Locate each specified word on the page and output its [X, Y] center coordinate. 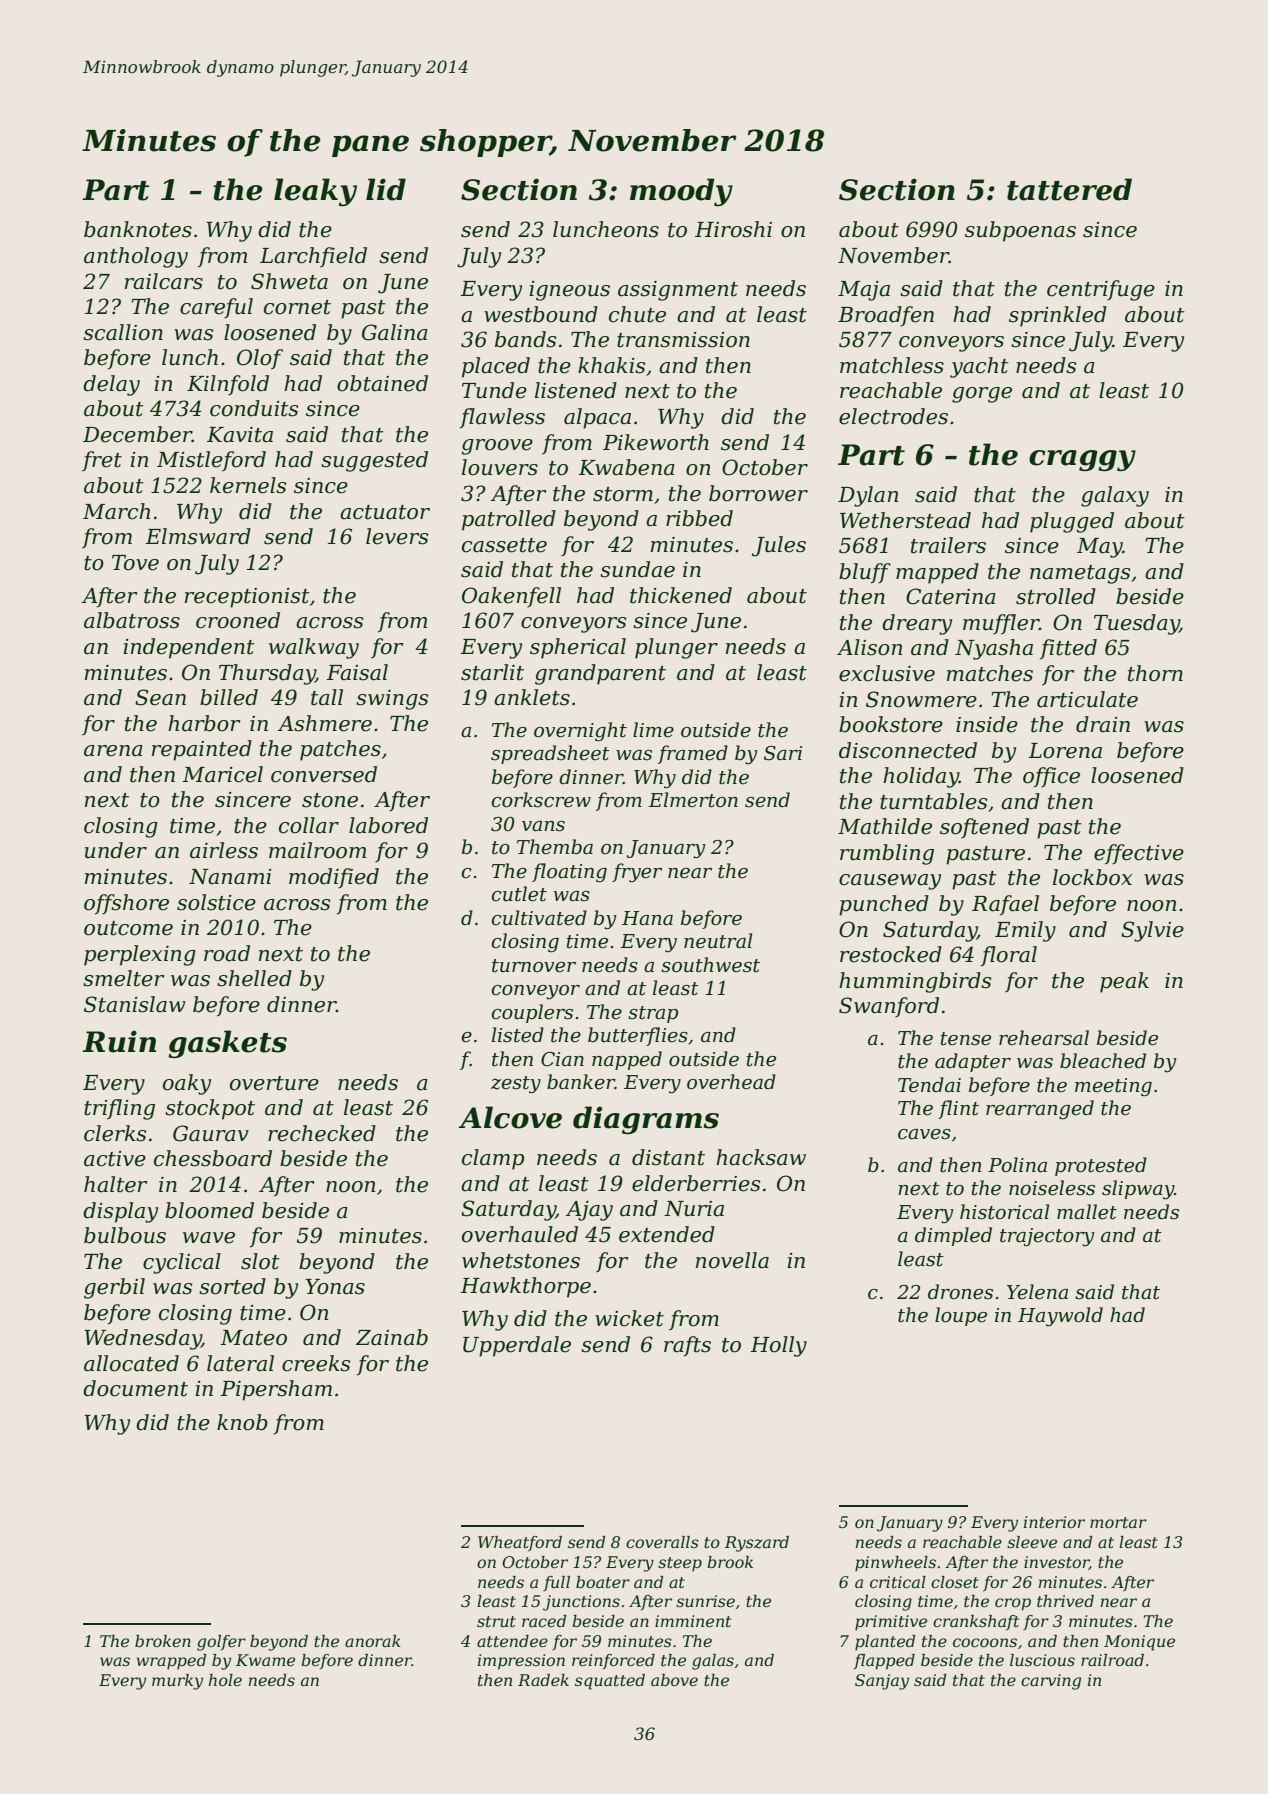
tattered [1069, 189]
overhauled [520, 1234]
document [135, 1388]
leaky [315, 192]
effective [1139, 854]
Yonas [335, 1287]
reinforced [613, 1662]
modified [334, 878]
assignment [678, 291]
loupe [961, 1316]
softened [984, 828]
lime [653, 730]
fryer [637, 873]
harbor [204, 723]
